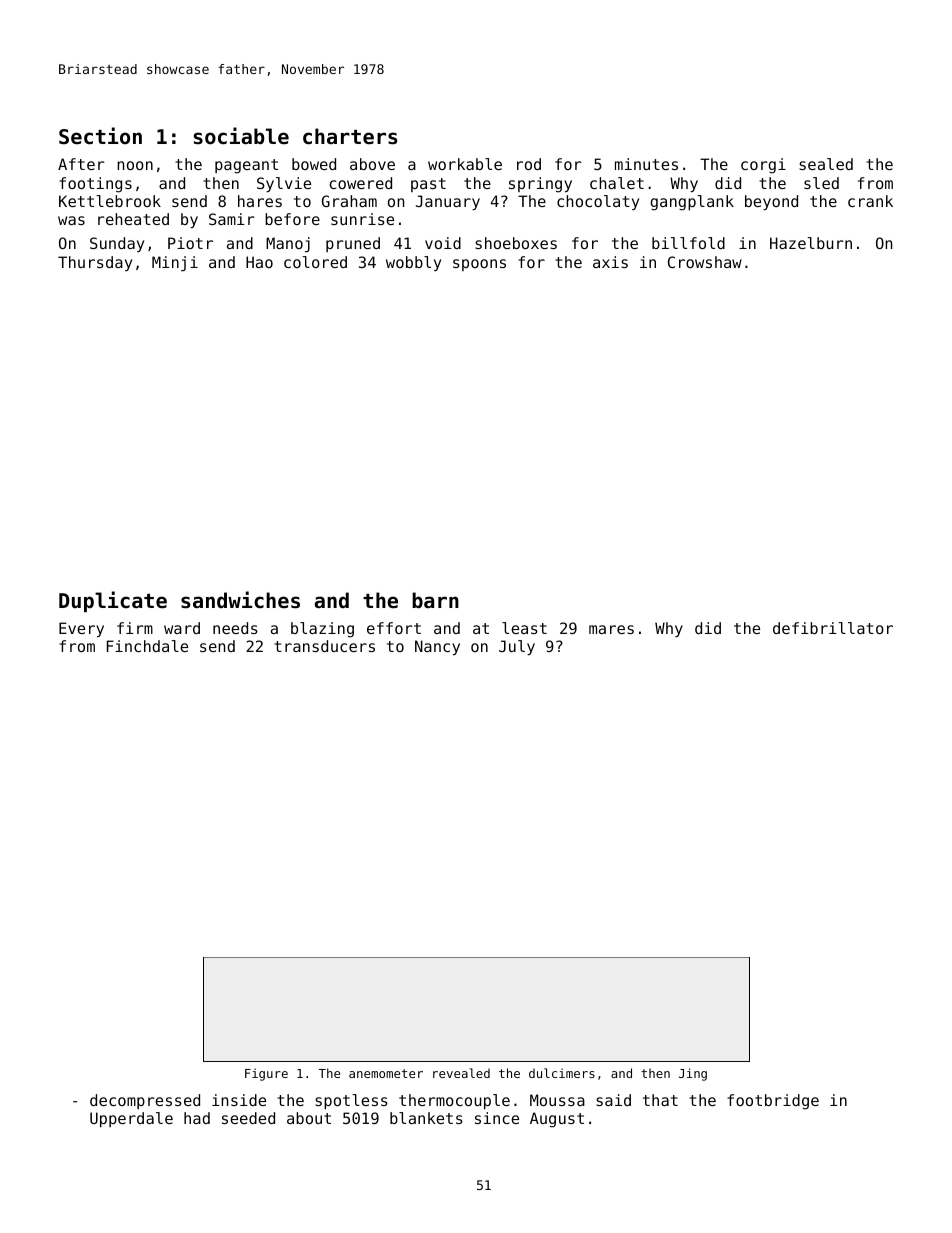  I want to click on sealed, so click(826, 164).
